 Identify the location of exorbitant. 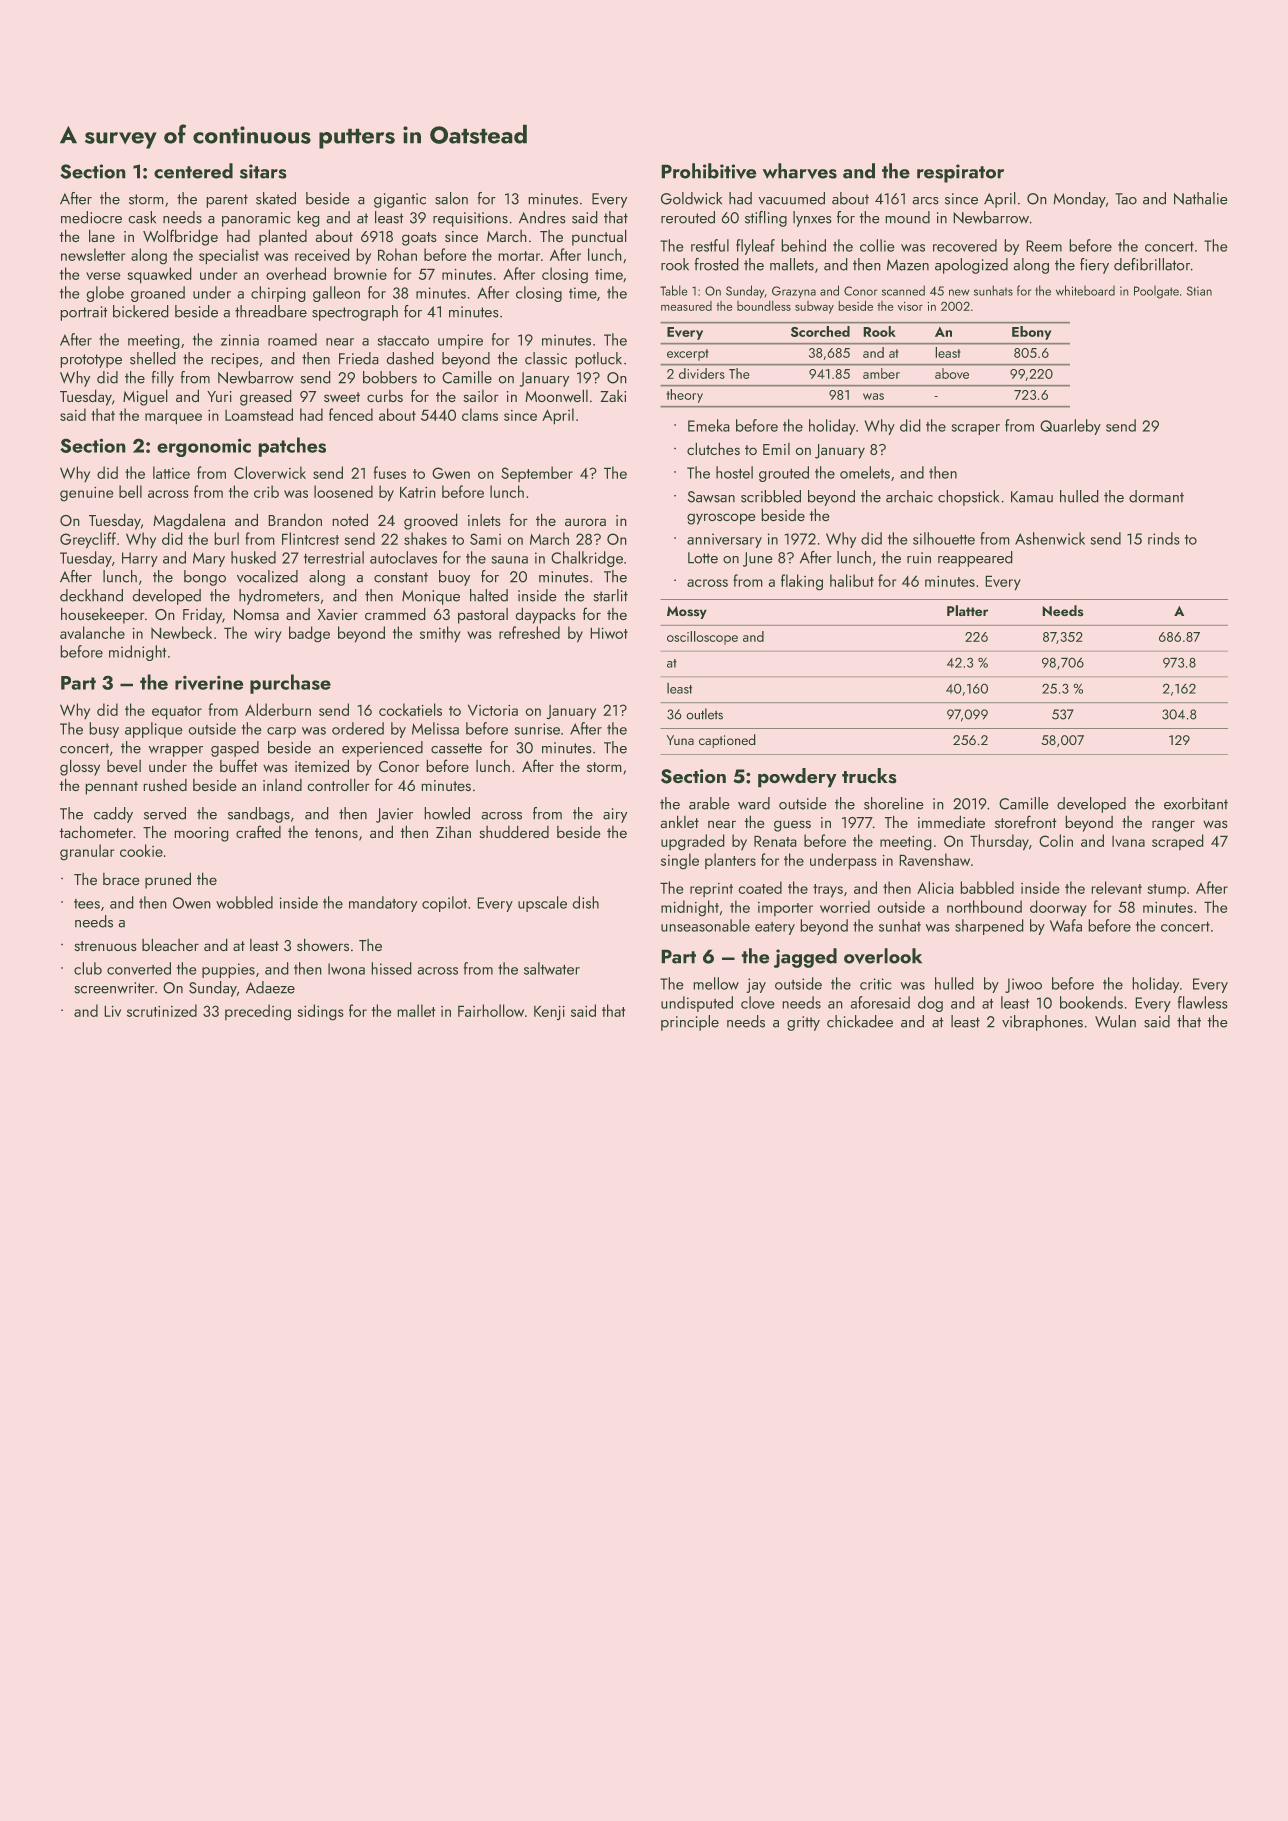
(1196, 803).
